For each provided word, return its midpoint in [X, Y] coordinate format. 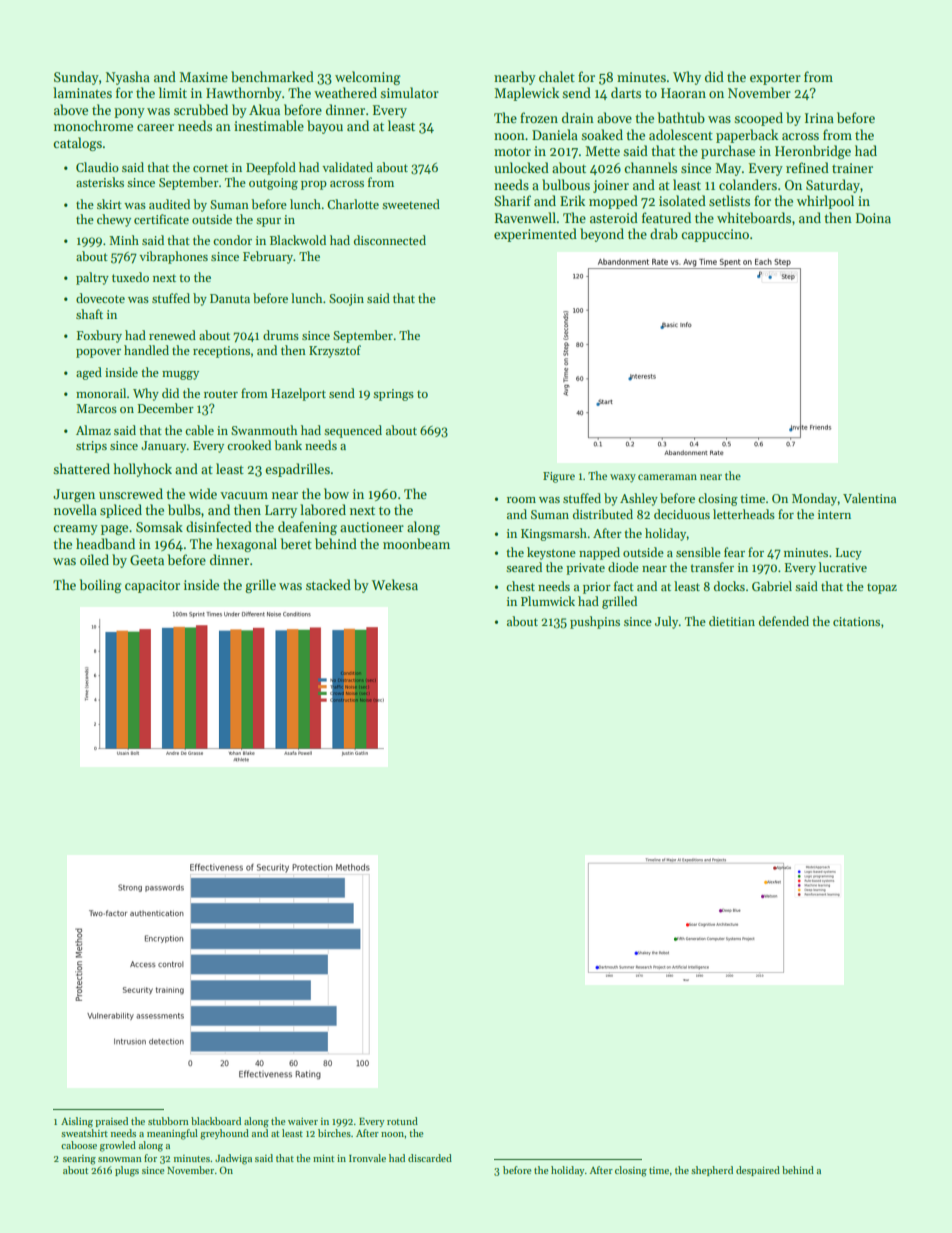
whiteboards [754, 217]
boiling [101, 586]
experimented [535, 235]
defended [784, 621]
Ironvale [367, 1158]
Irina [819, 118]
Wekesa [395, 584]
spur [268, 222]
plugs [127, 1171]
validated [347, 167]
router [221, 394]
